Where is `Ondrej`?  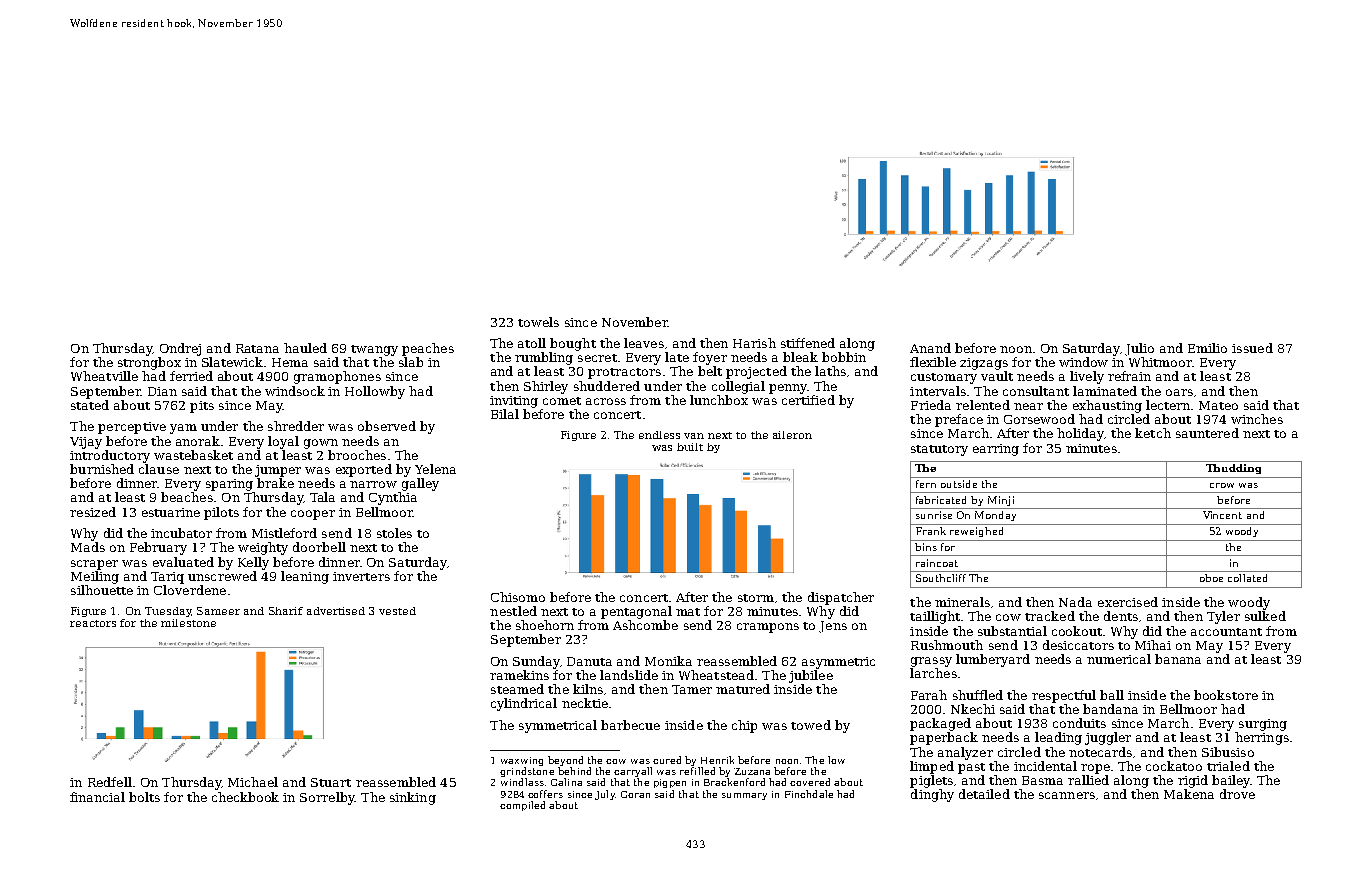
Ondrej is located at coordinates (180, 349).
